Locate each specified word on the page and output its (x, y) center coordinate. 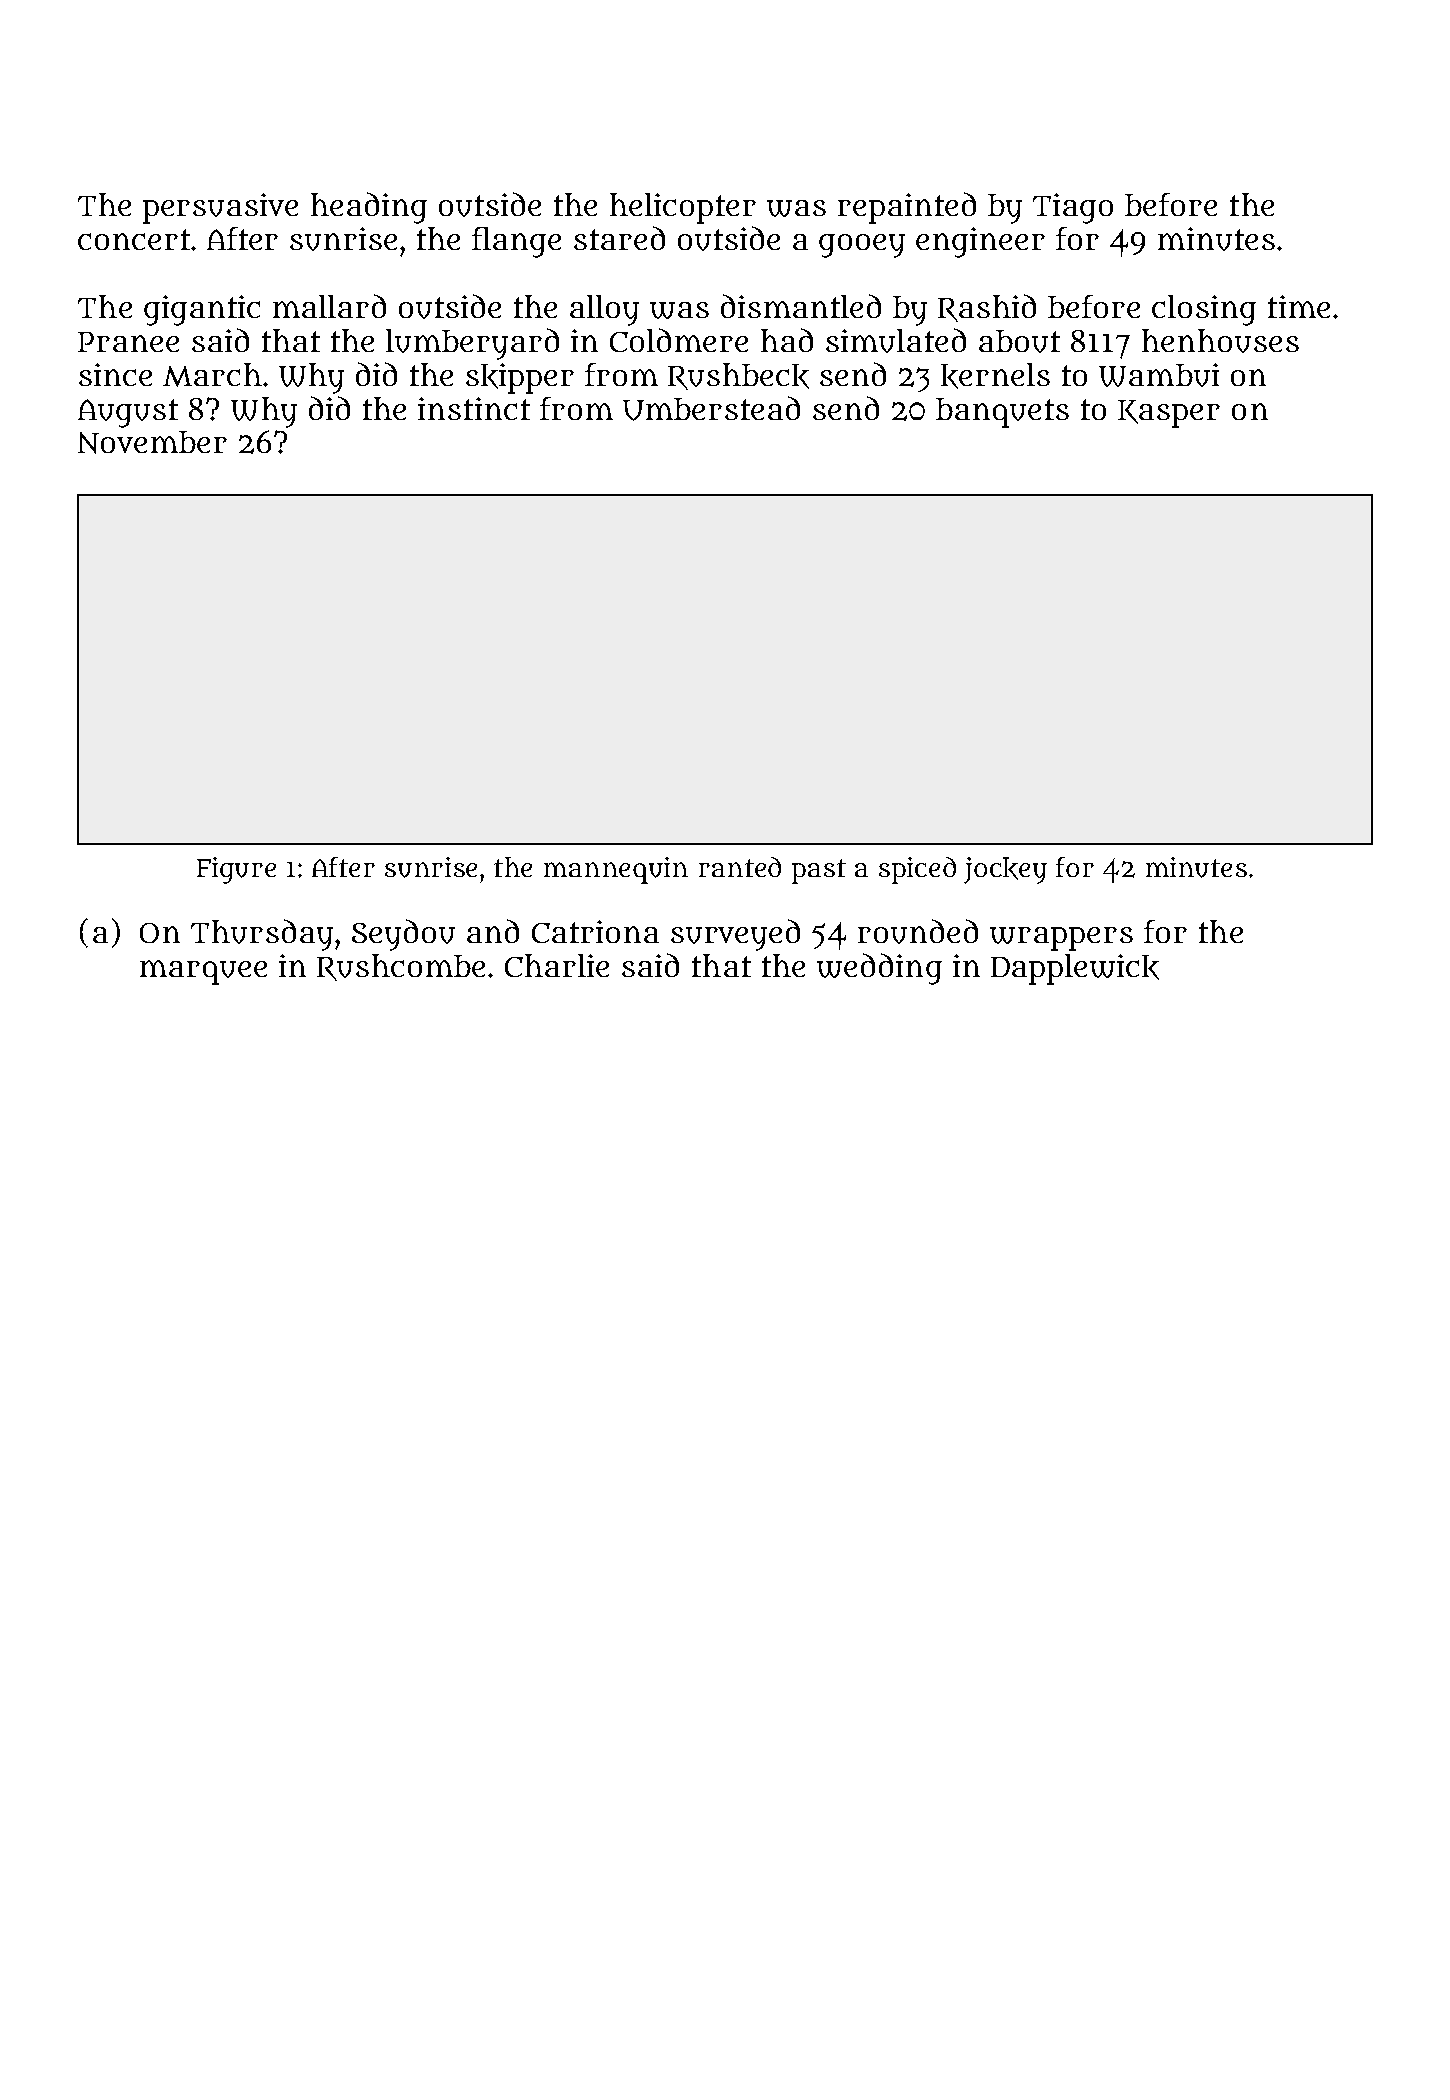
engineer (980, 242)
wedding (879, 969)
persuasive (220, 208)
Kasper (1169, 414)
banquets (1002, 413)
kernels (995, 376)
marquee (203, 972)
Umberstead (711, 408)
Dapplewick (1075, 969)
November (152, 442)
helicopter (683, 208)
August (128, 413)
